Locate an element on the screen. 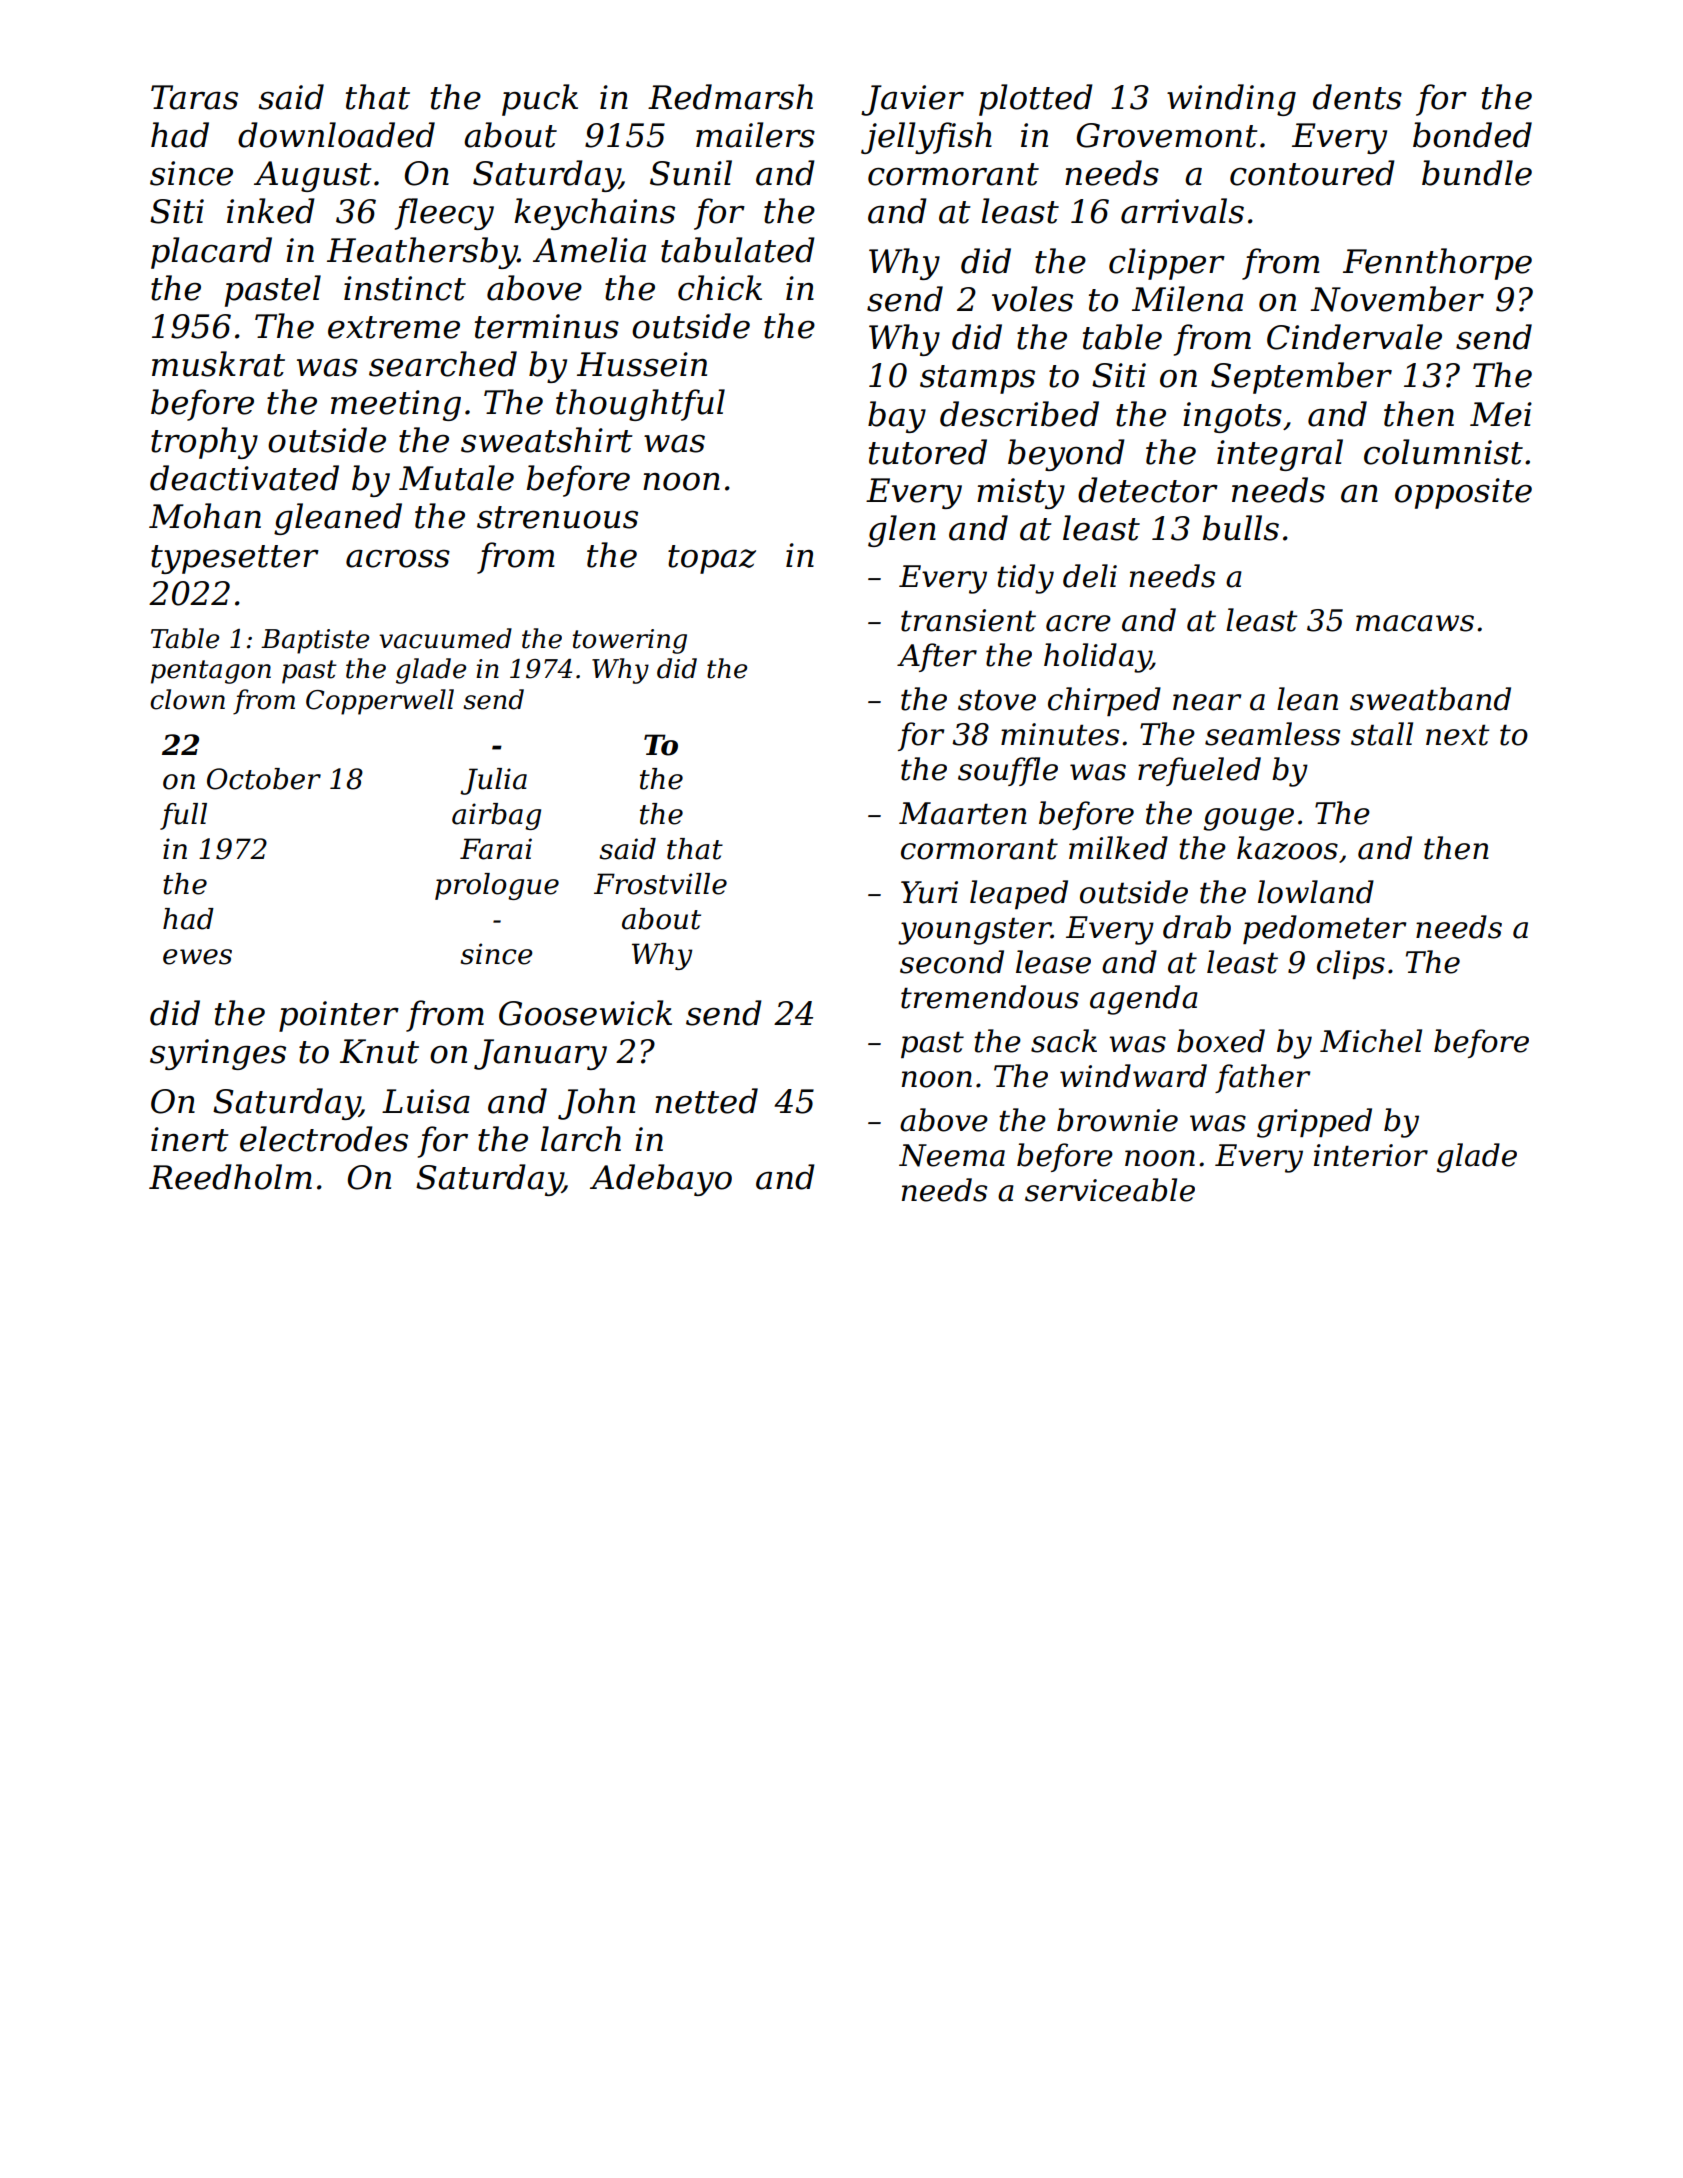 The width and height of the screenshot is (1683, 2178). Redmarsh is located at coordinates (730, 97).
